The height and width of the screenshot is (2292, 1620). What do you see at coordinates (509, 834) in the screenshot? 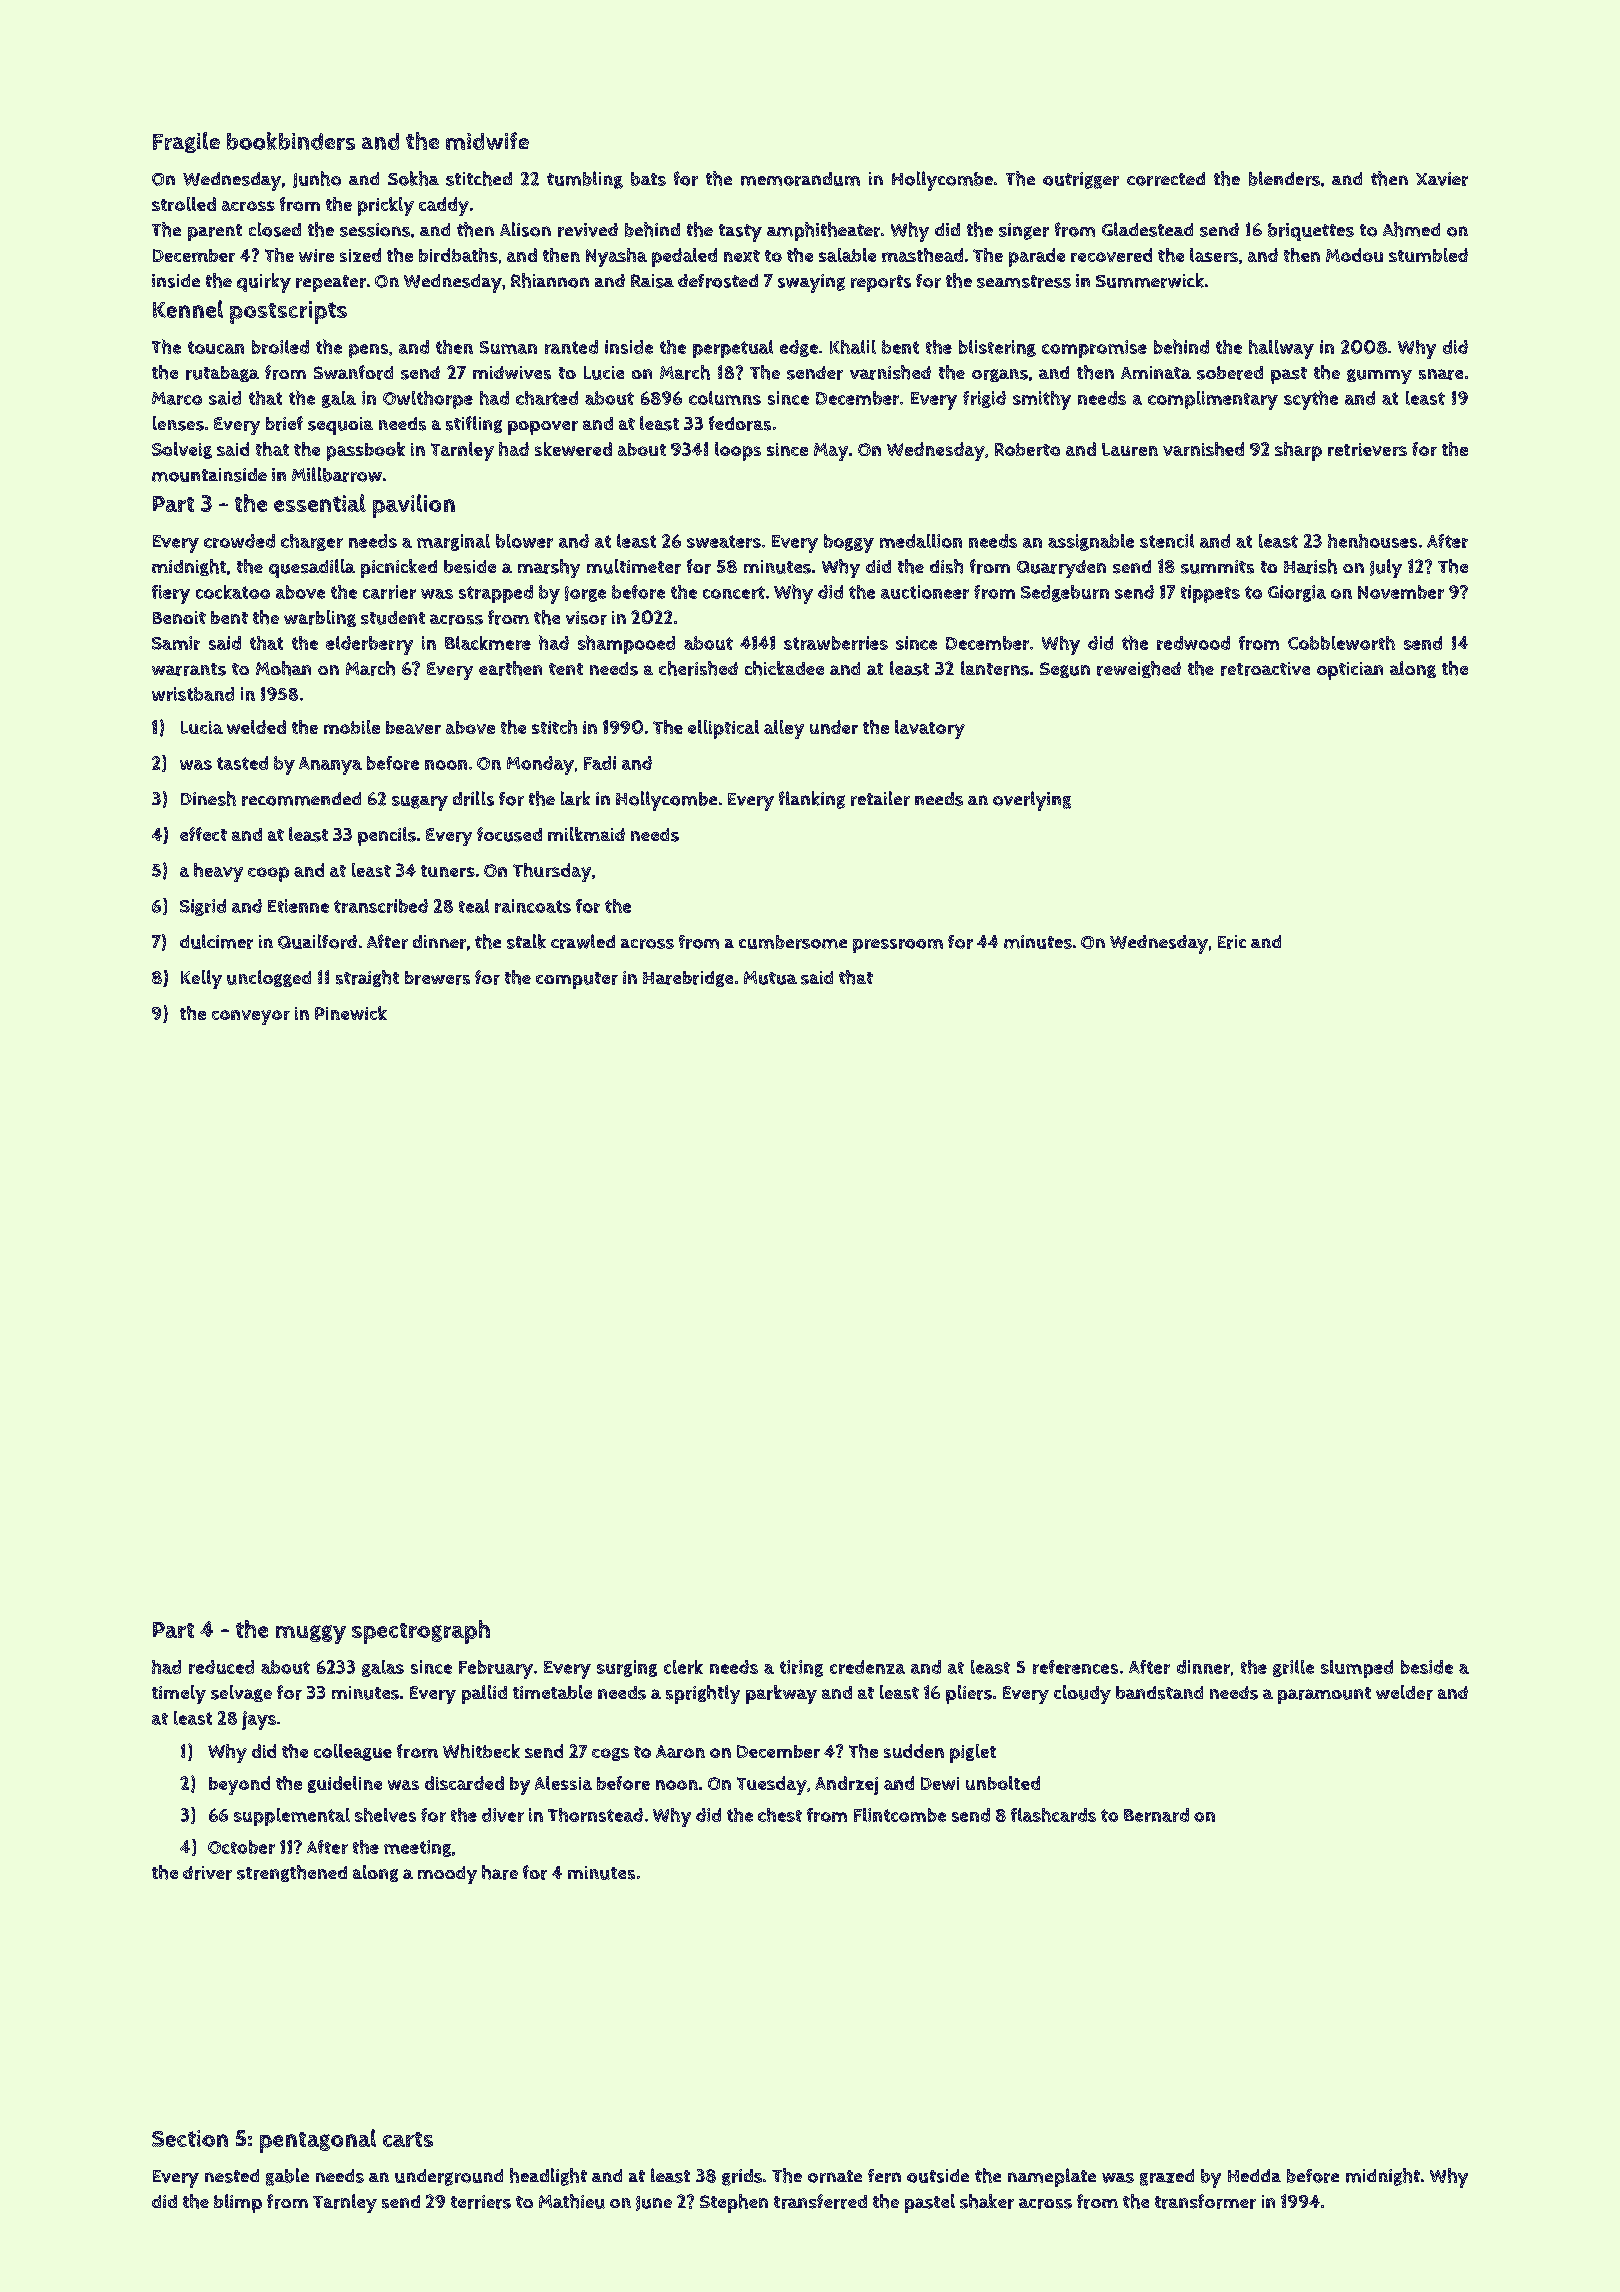
I see `focused` at bounding box center [509, 834].
